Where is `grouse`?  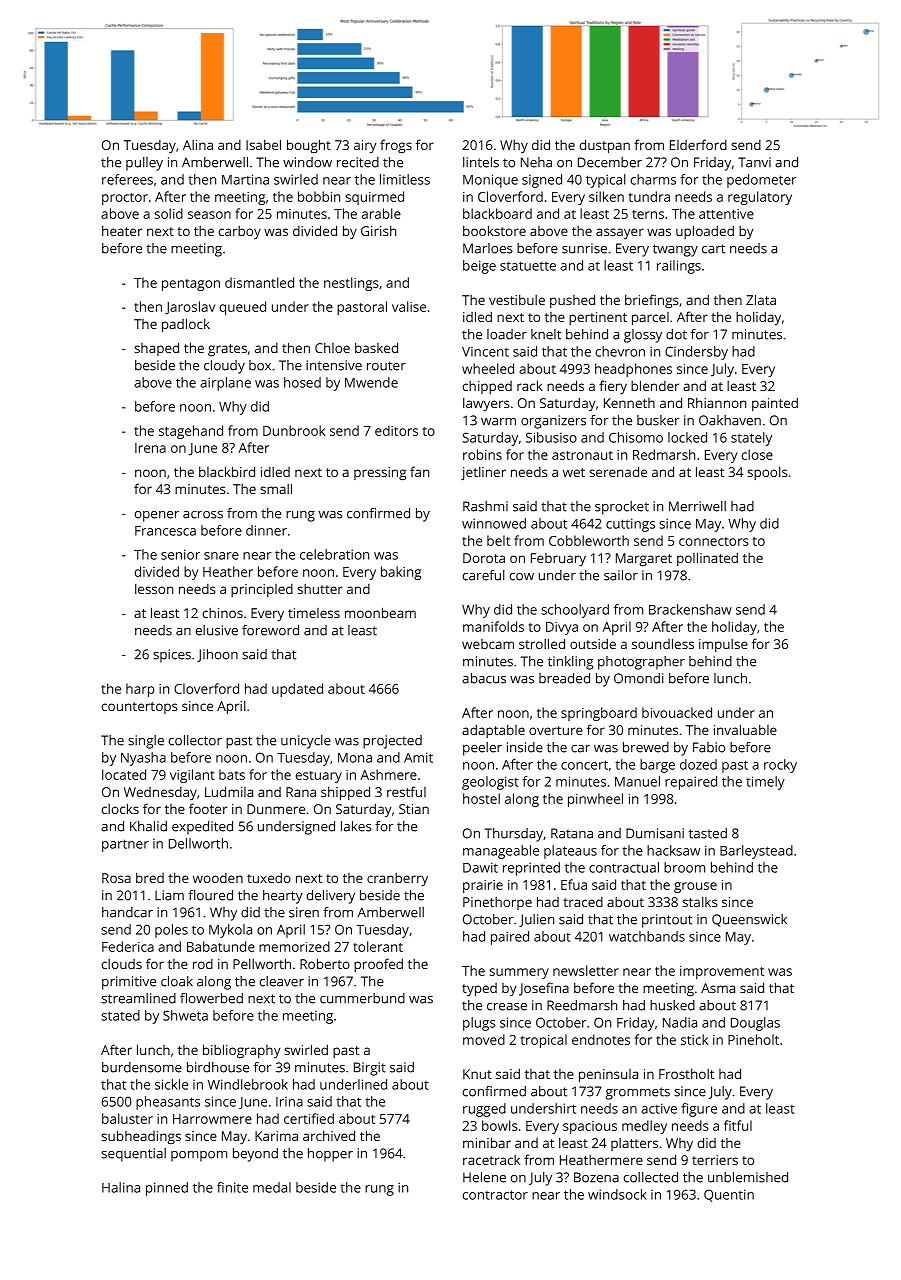 grouse is located at coordinates (695, 887).
